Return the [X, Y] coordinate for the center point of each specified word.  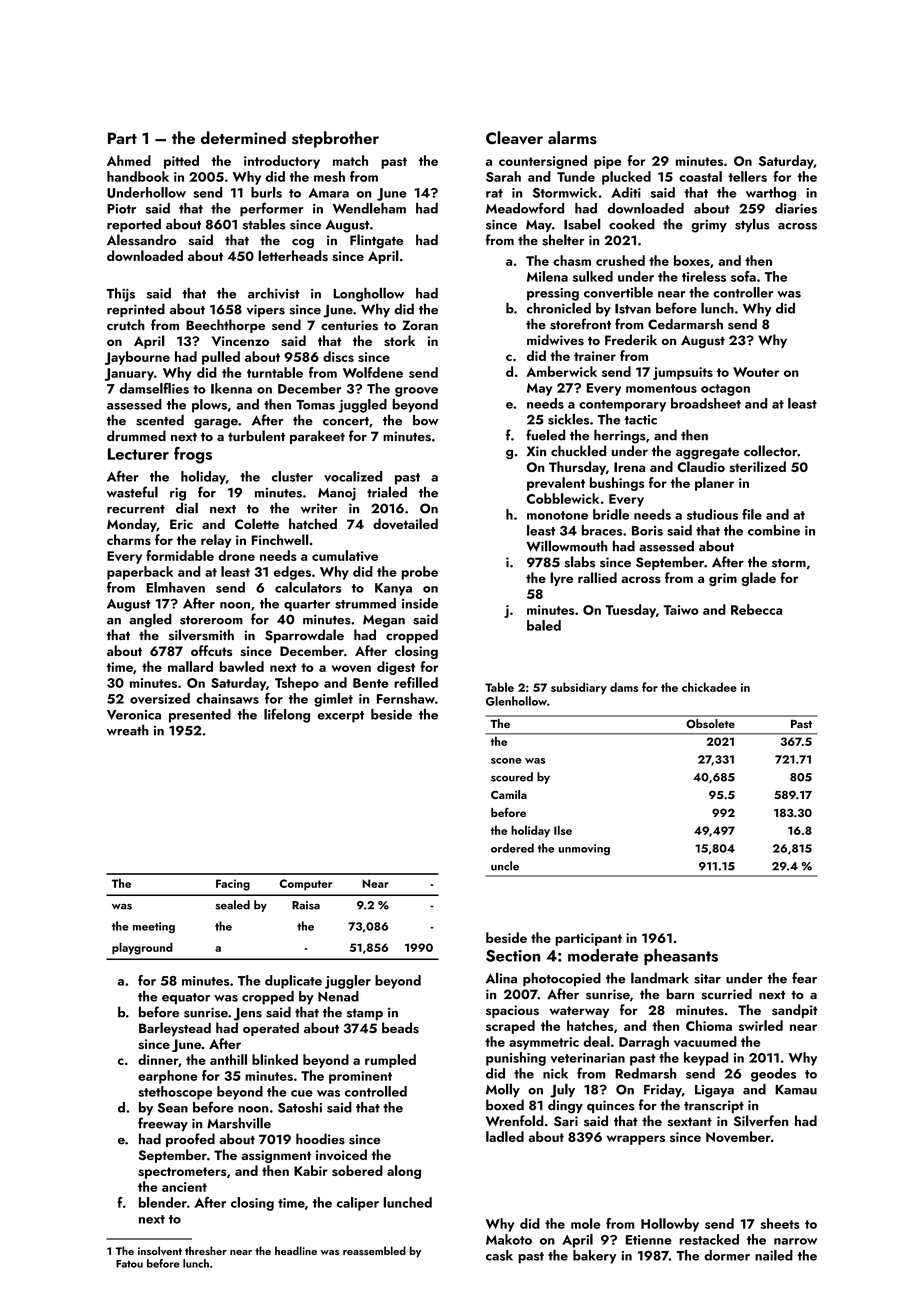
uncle [505, 866]
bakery [594, 1257]
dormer [727, 1255]
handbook [138, 176]
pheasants [681, 957]
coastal [700, 176]
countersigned [543, 162]
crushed [620, 260]
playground [142, 948]
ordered [512, 848]
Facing [233, 885]
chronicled [558, 308]
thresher [206, 1250]
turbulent [256, 436]
